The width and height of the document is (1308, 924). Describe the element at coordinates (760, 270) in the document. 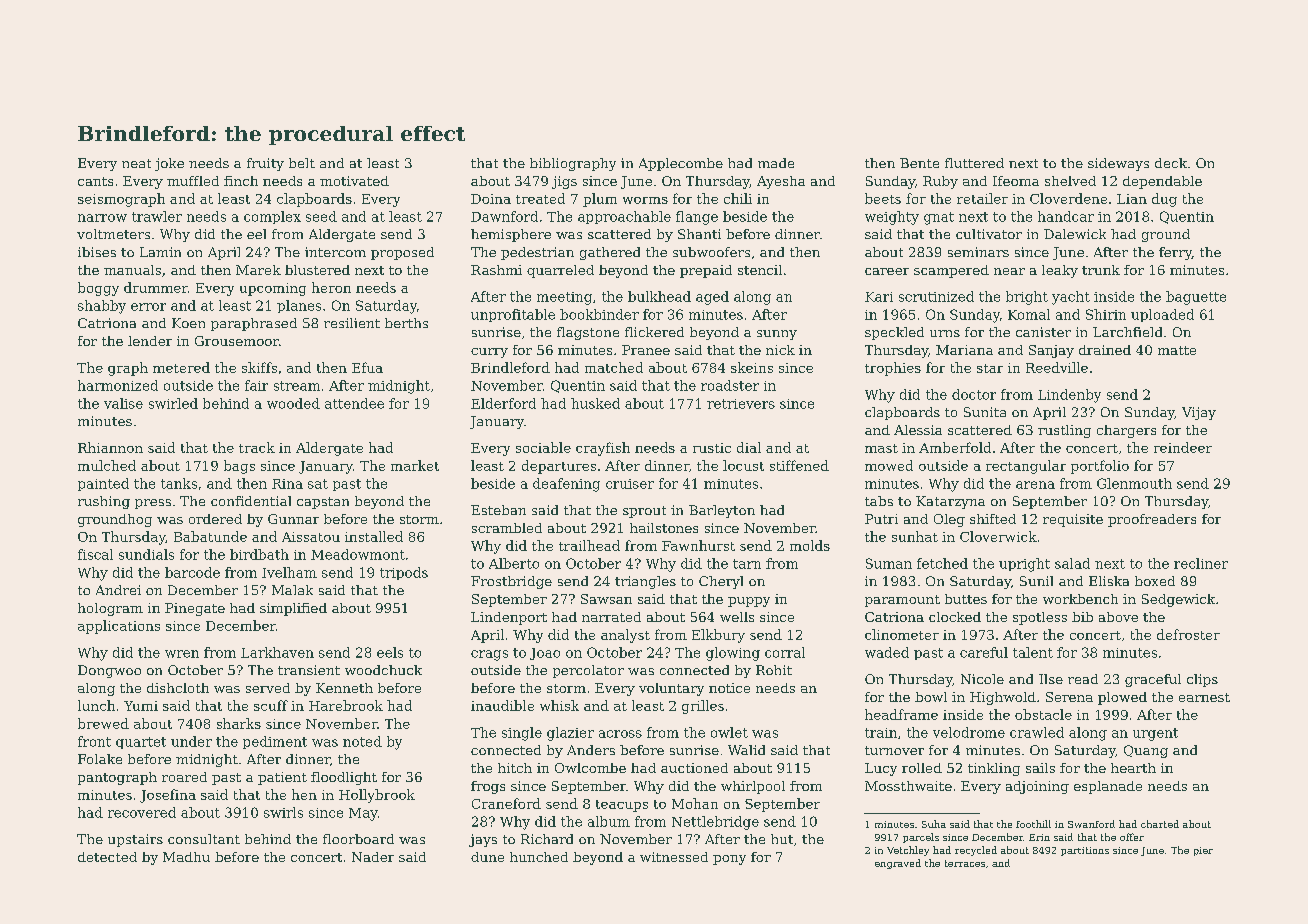

I see `stencil` at that location.
